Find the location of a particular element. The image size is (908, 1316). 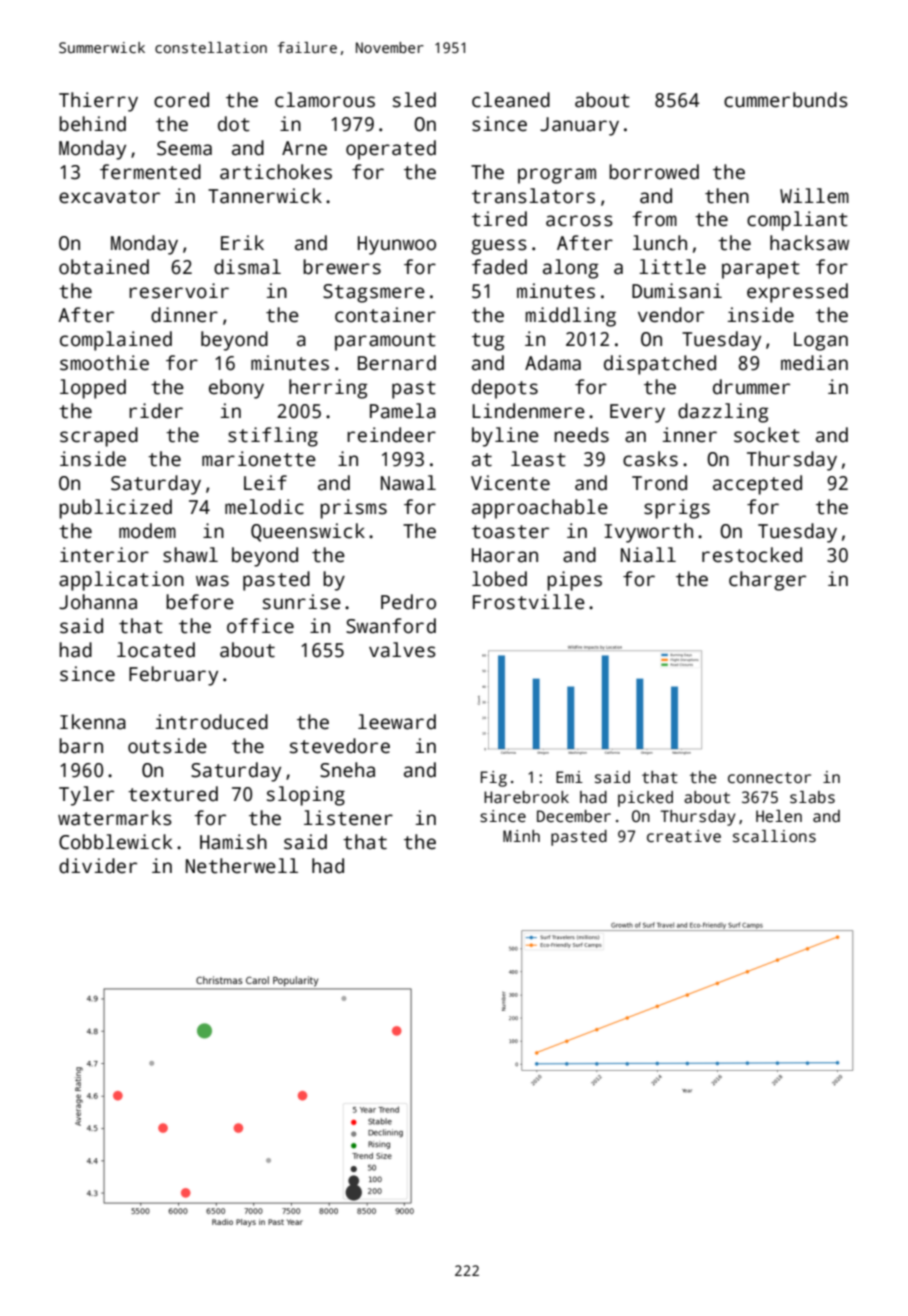

excavator is located at coordinates (109, 197).
